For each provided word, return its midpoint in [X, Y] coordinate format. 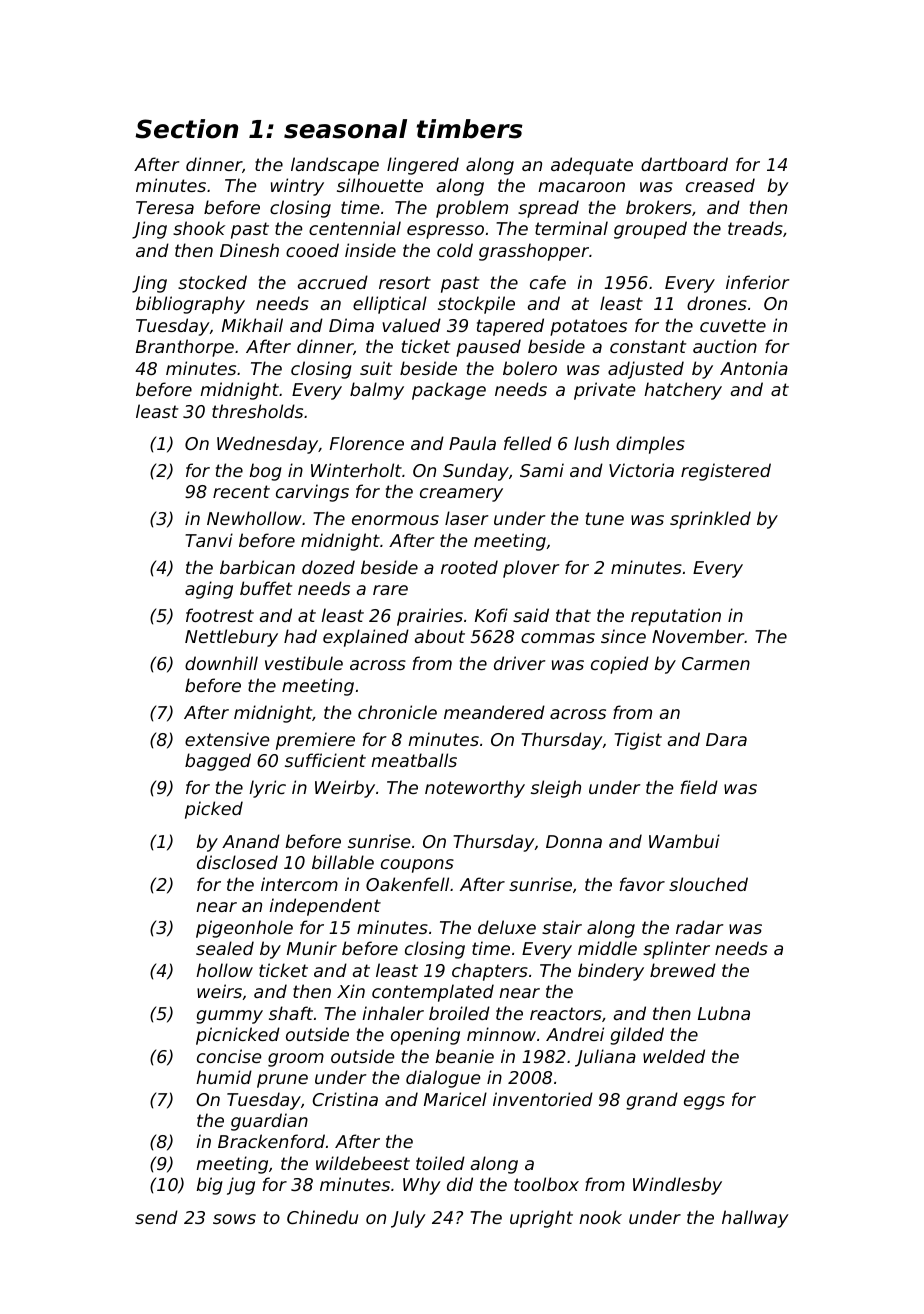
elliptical [390, 305]
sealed [225, 948]
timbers [470, 129]
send [156, 1217]
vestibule [304, 663]
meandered [494, 712]
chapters [490, 972]
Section [186, 129]
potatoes [588, 327]
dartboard [684, 164]
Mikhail [252, 325]
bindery [611, 972]
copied [620, 665]
